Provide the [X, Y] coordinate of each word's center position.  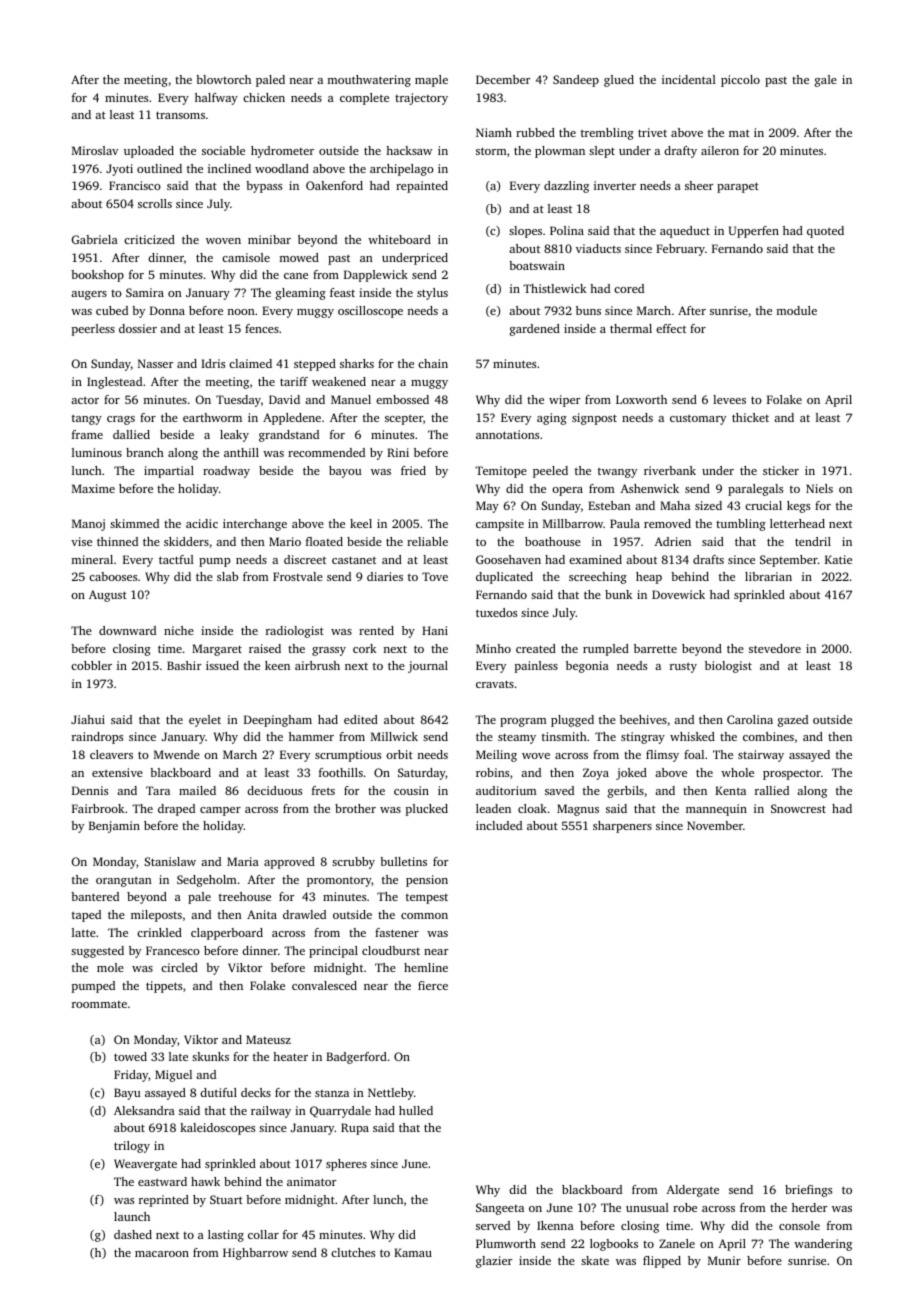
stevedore [775, 648]
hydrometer [282, 152]
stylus [432, 294]
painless [536, 667]
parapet [738, 187]
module [797, 310]
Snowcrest [798, 808]
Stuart [226, 1199]
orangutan [124, 881]
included [499, 825]
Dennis [90, 790]
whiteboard [399, 239]
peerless [93, 330]
